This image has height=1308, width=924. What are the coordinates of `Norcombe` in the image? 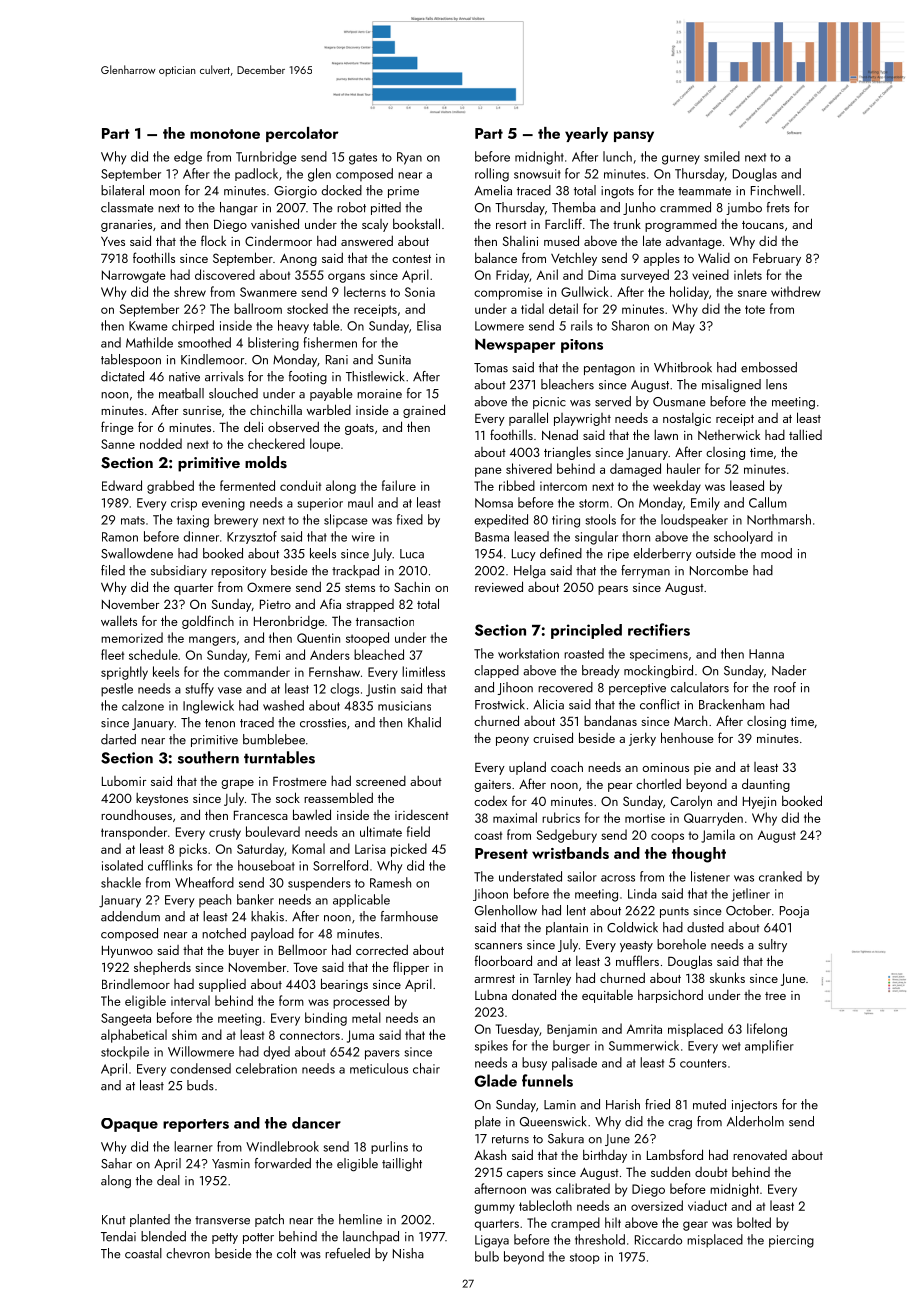 It's located at (719, 570).
